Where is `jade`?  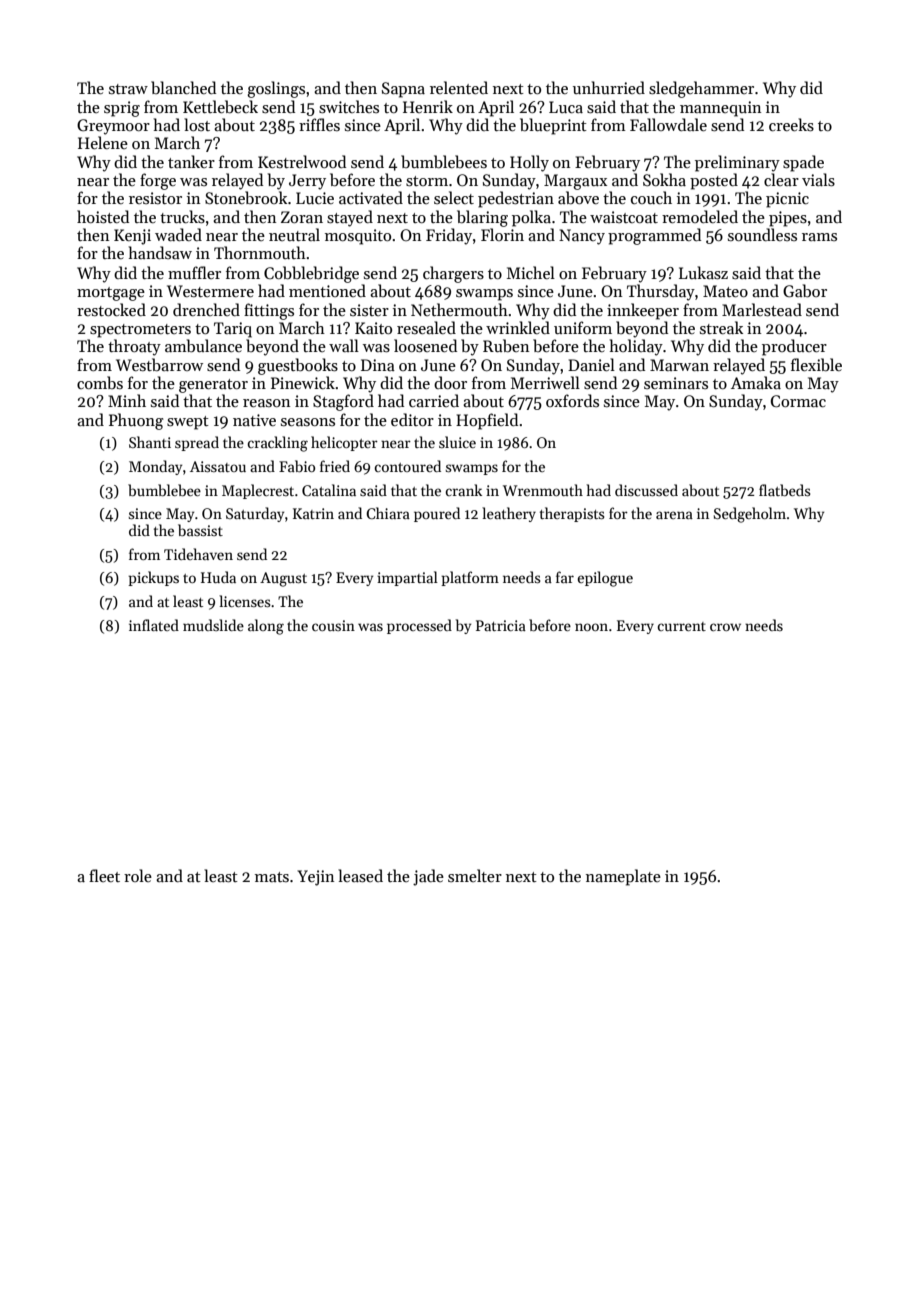 jade is located at coordinates (428, 877).
